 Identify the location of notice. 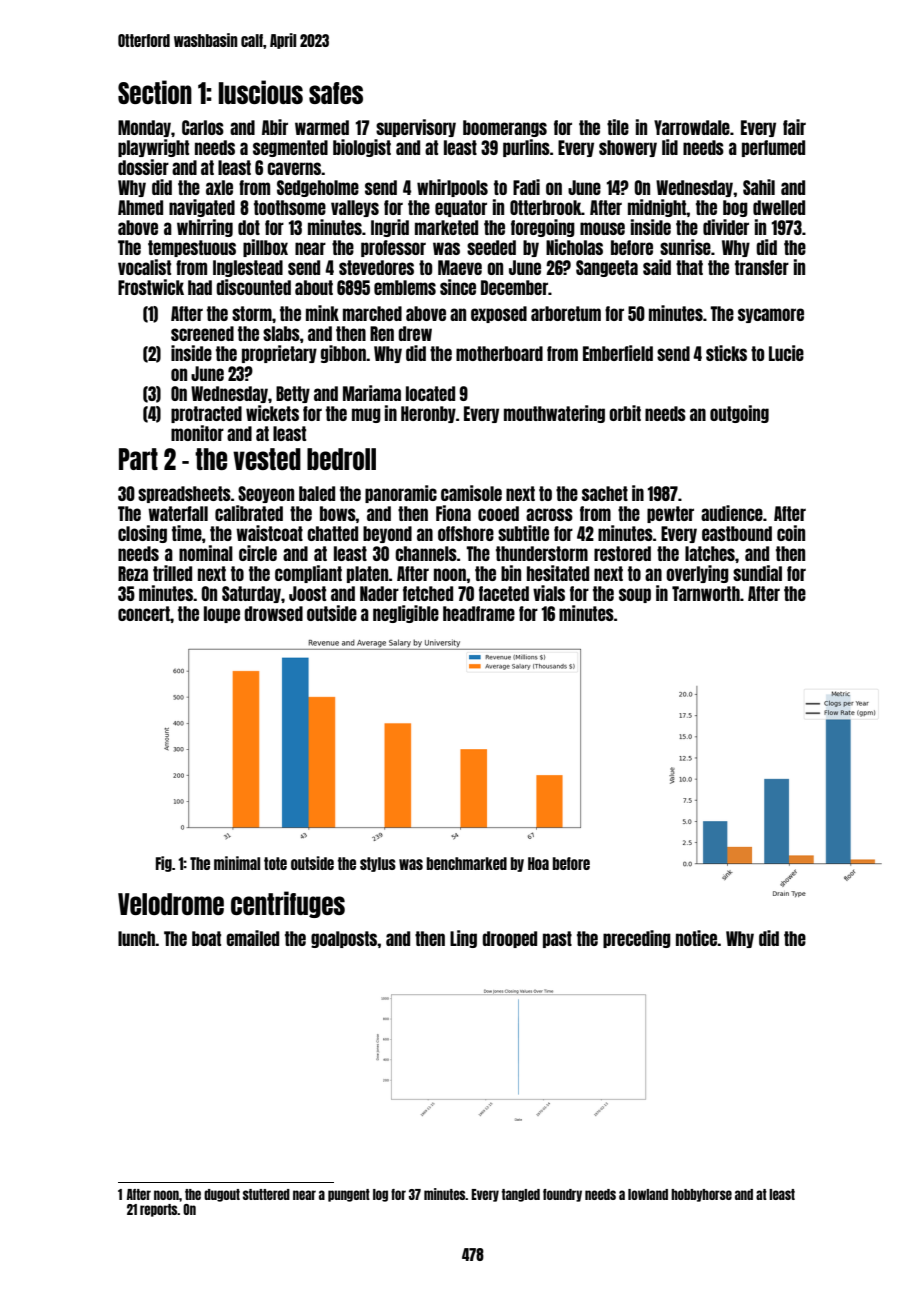
(697, 938).
